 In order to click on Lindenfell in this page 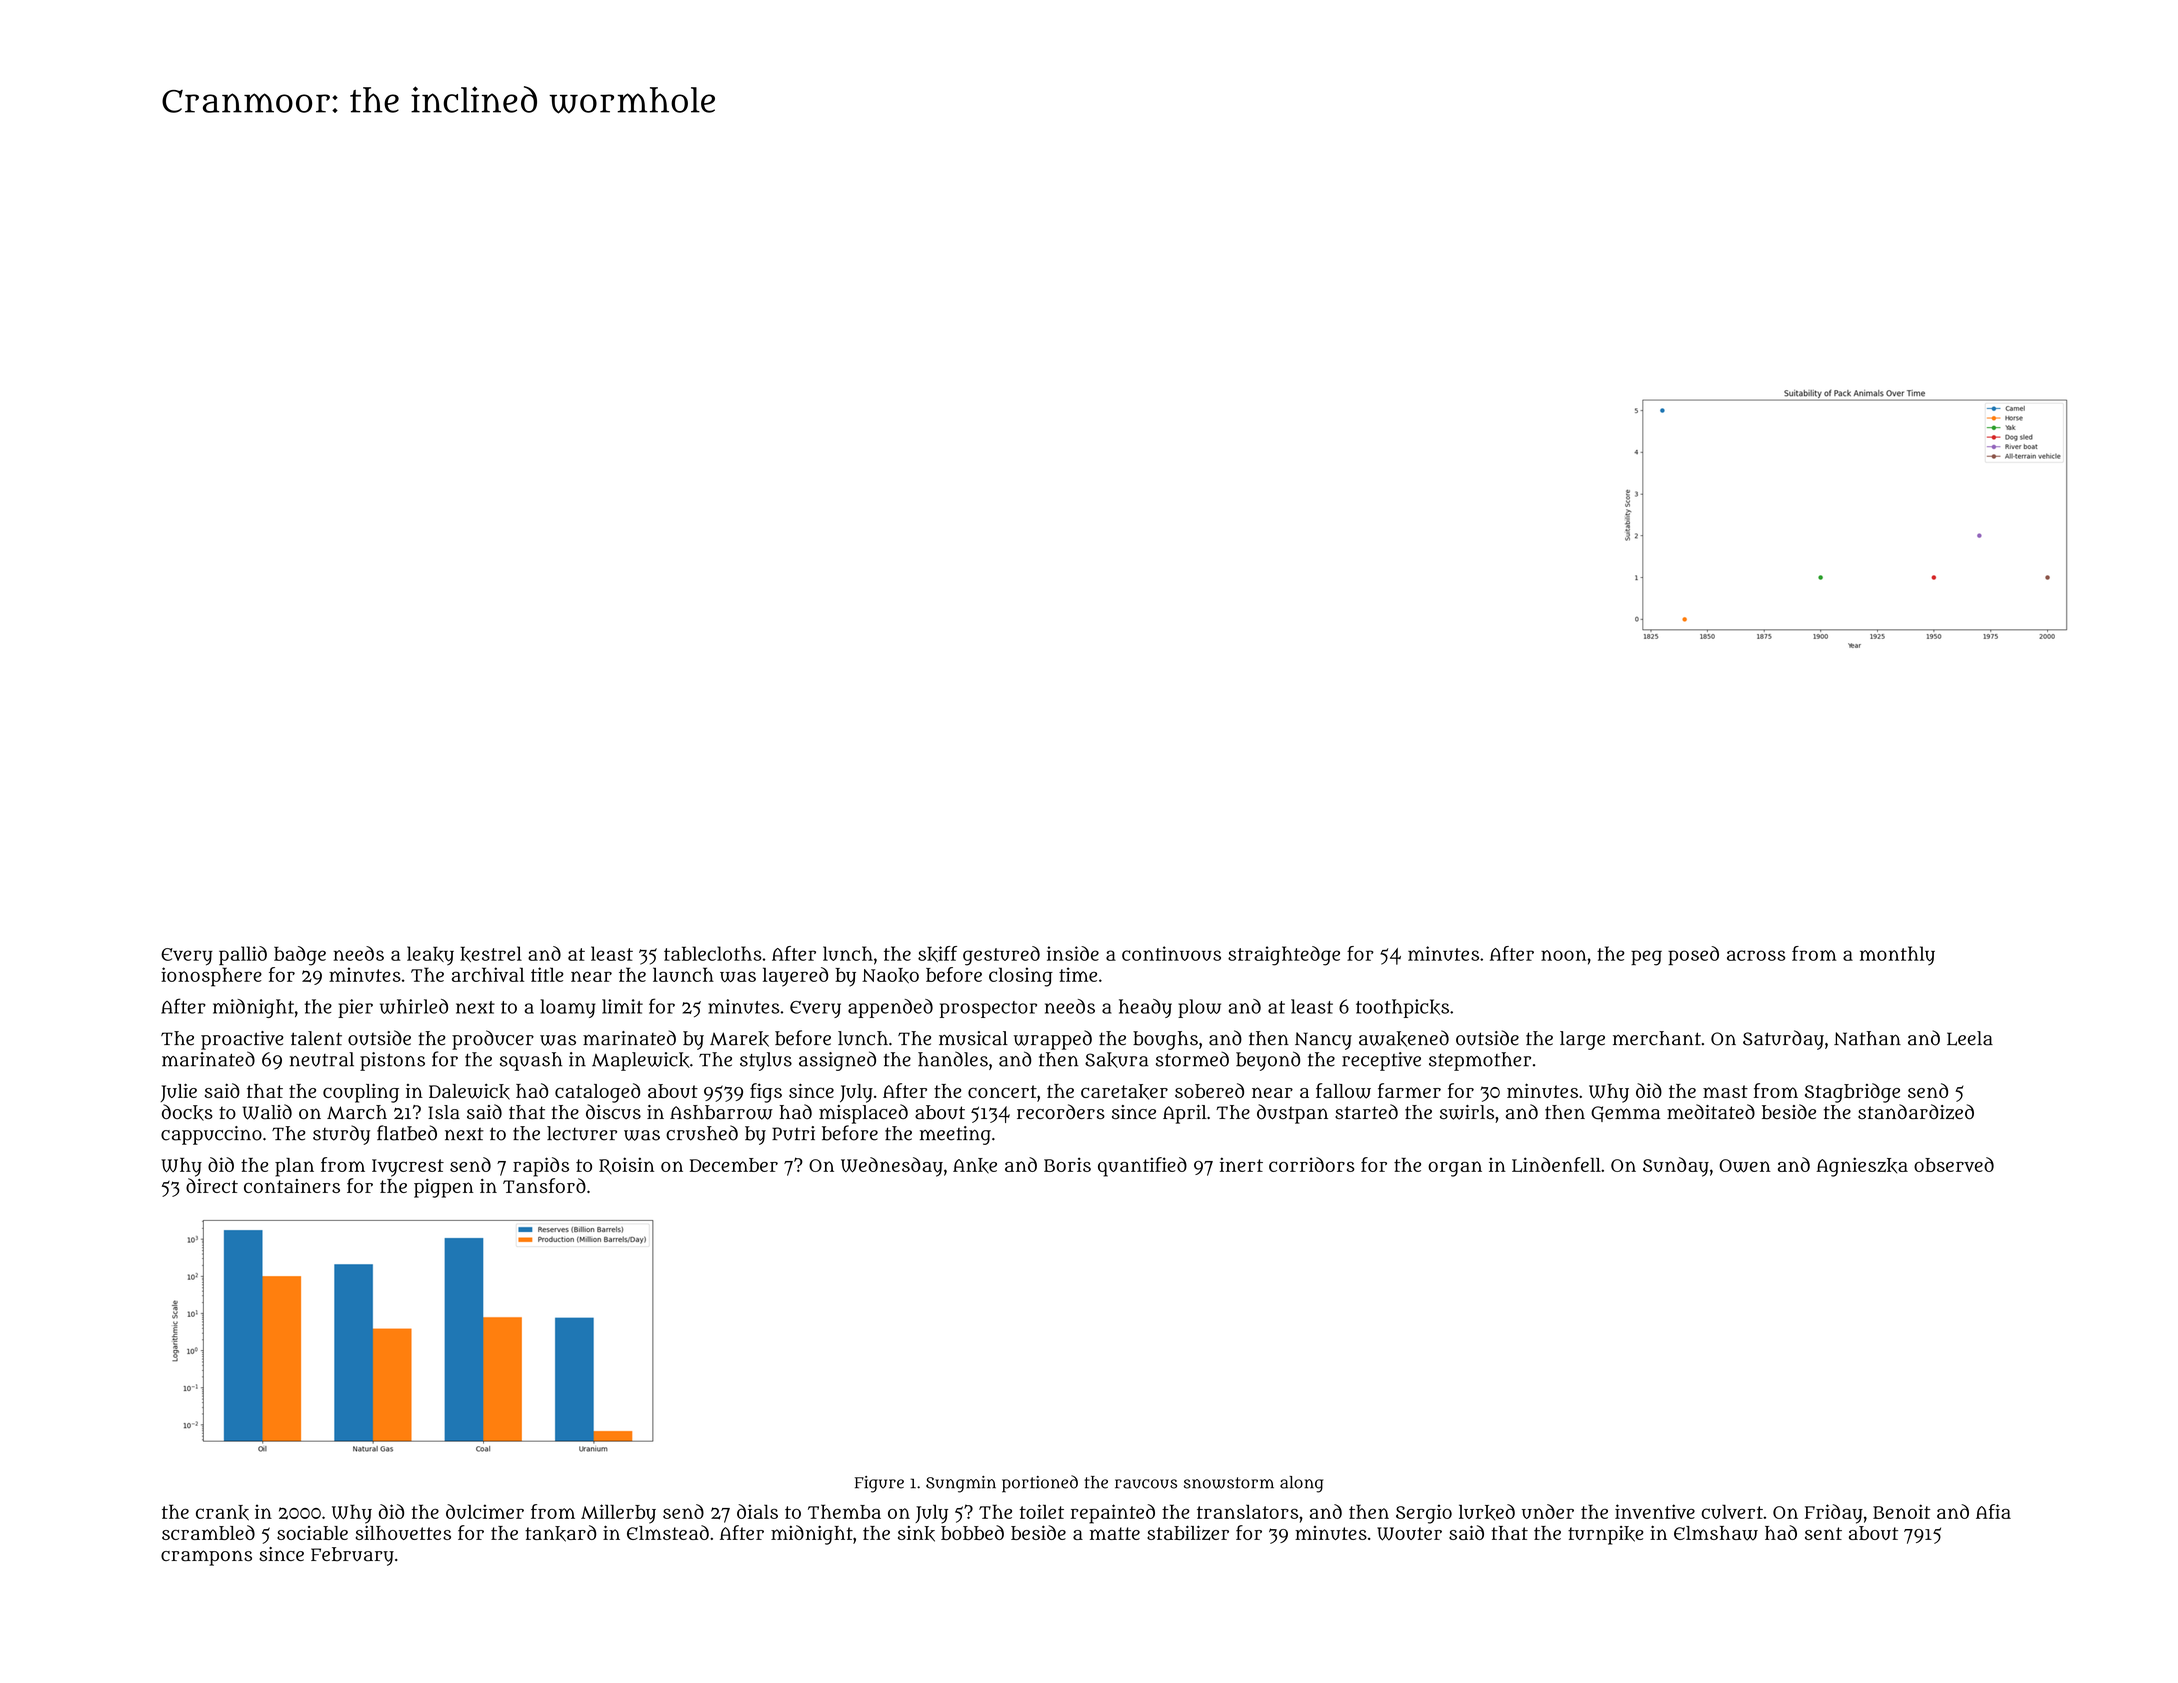, I will do `click(1556, 1165)`.
